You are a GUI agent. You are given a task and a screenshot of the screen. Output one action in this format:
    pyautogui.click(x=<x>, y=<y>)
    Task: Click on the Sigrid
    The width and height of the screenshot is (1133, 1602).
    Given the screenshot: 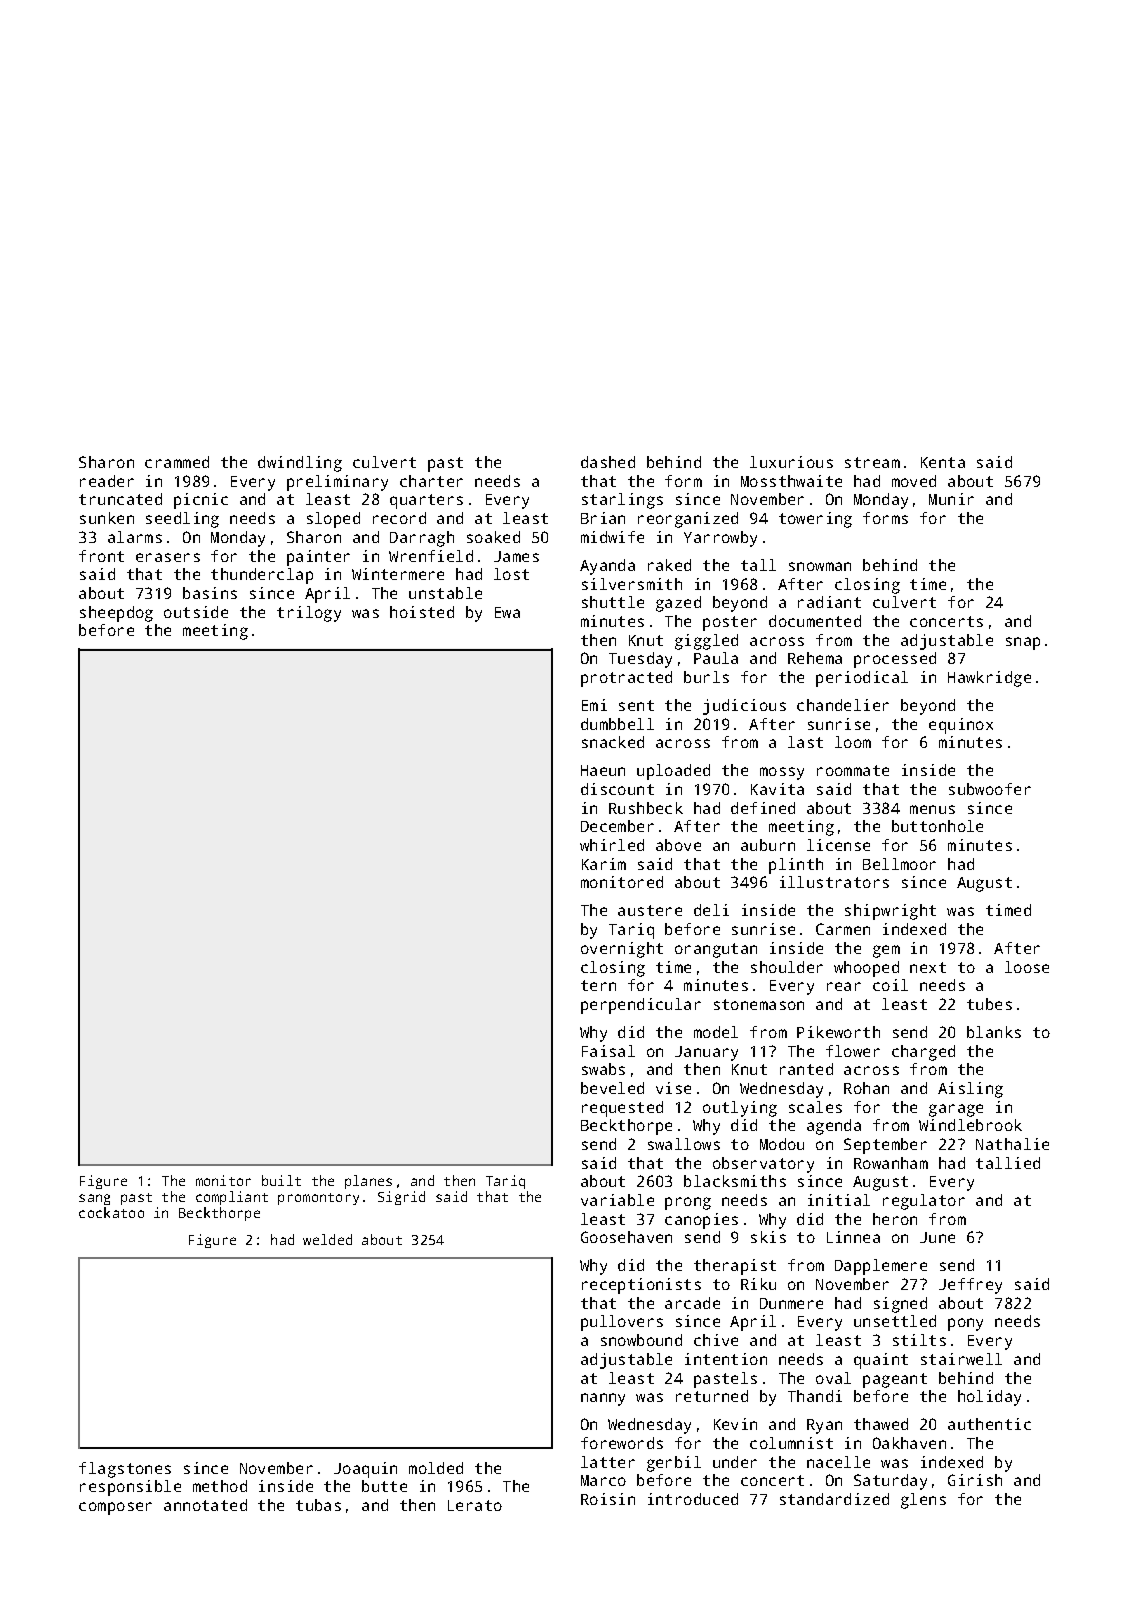 What is the action you would take?
    pyautogui.click(x=401, y=1198)
